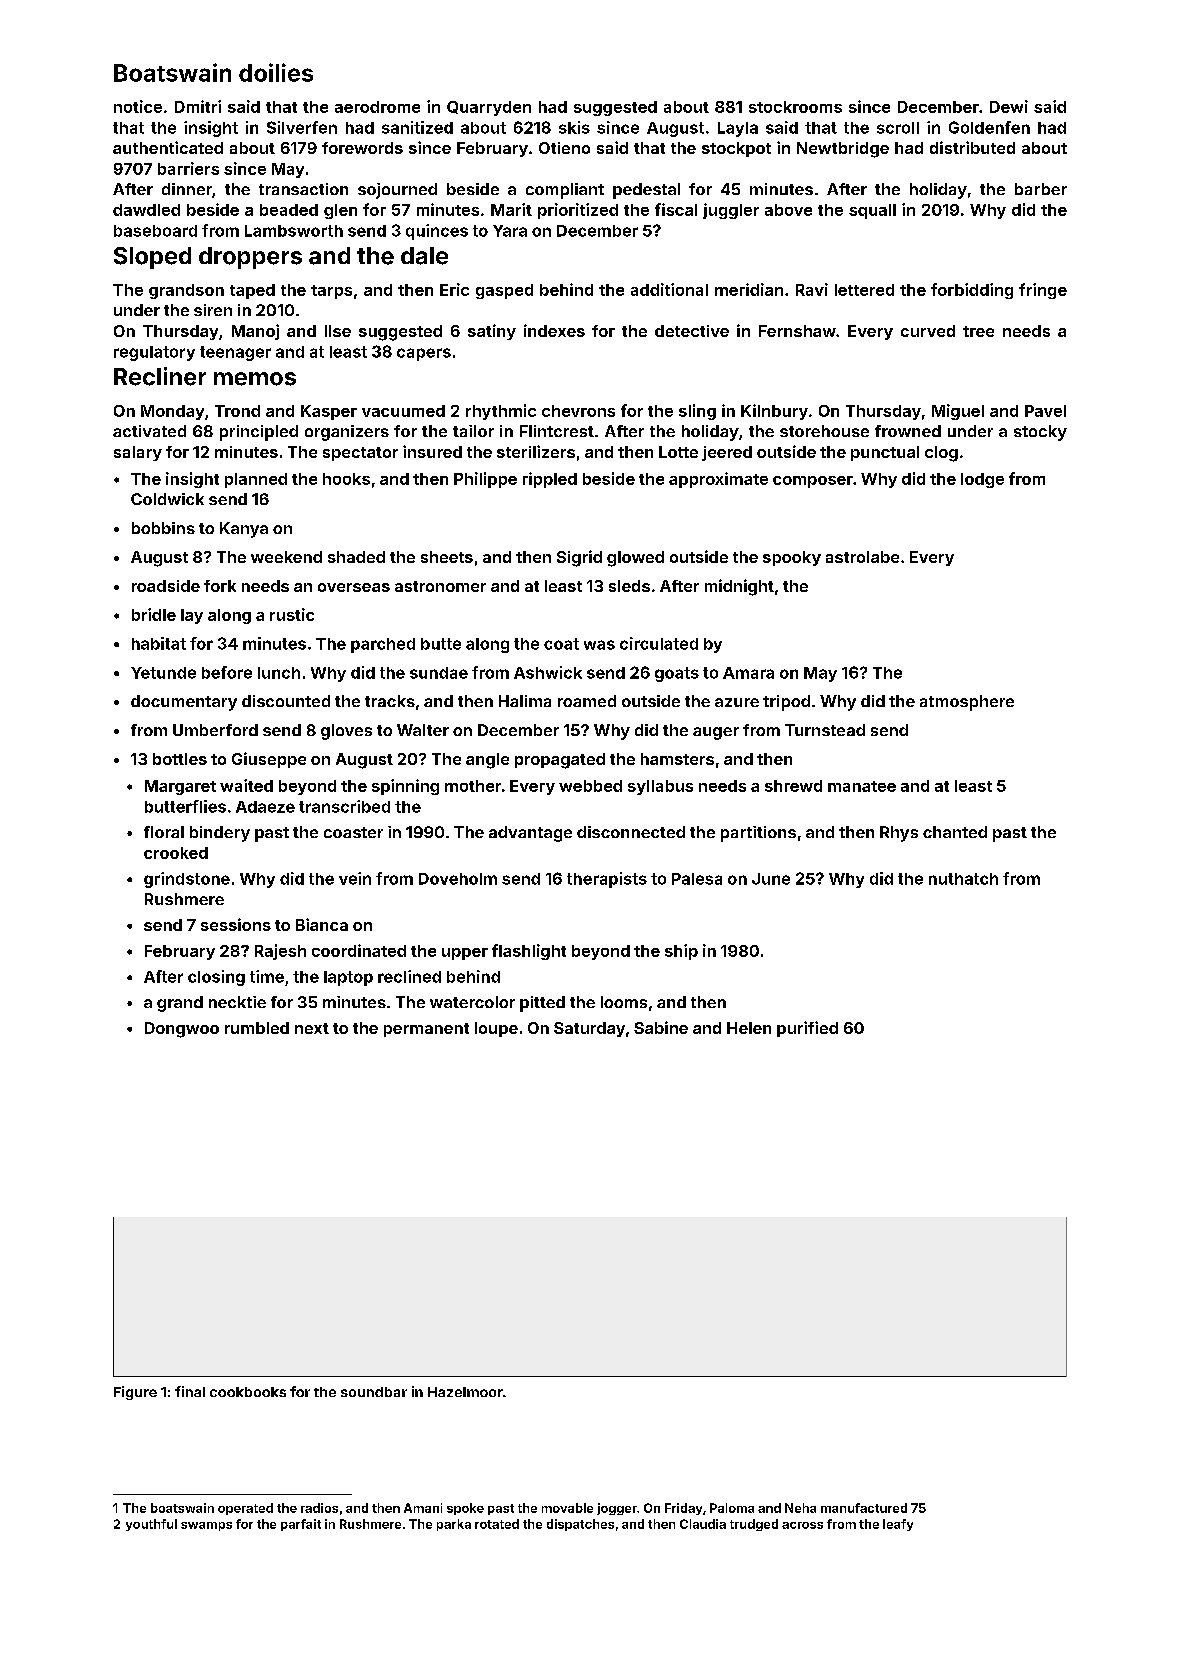 Image resolution: width=1180 pixels, height=1669 pixels. What do you see at coordinates (661, 1027) in the image?
I see `Sabine` at bounding box center [661, 1027].
